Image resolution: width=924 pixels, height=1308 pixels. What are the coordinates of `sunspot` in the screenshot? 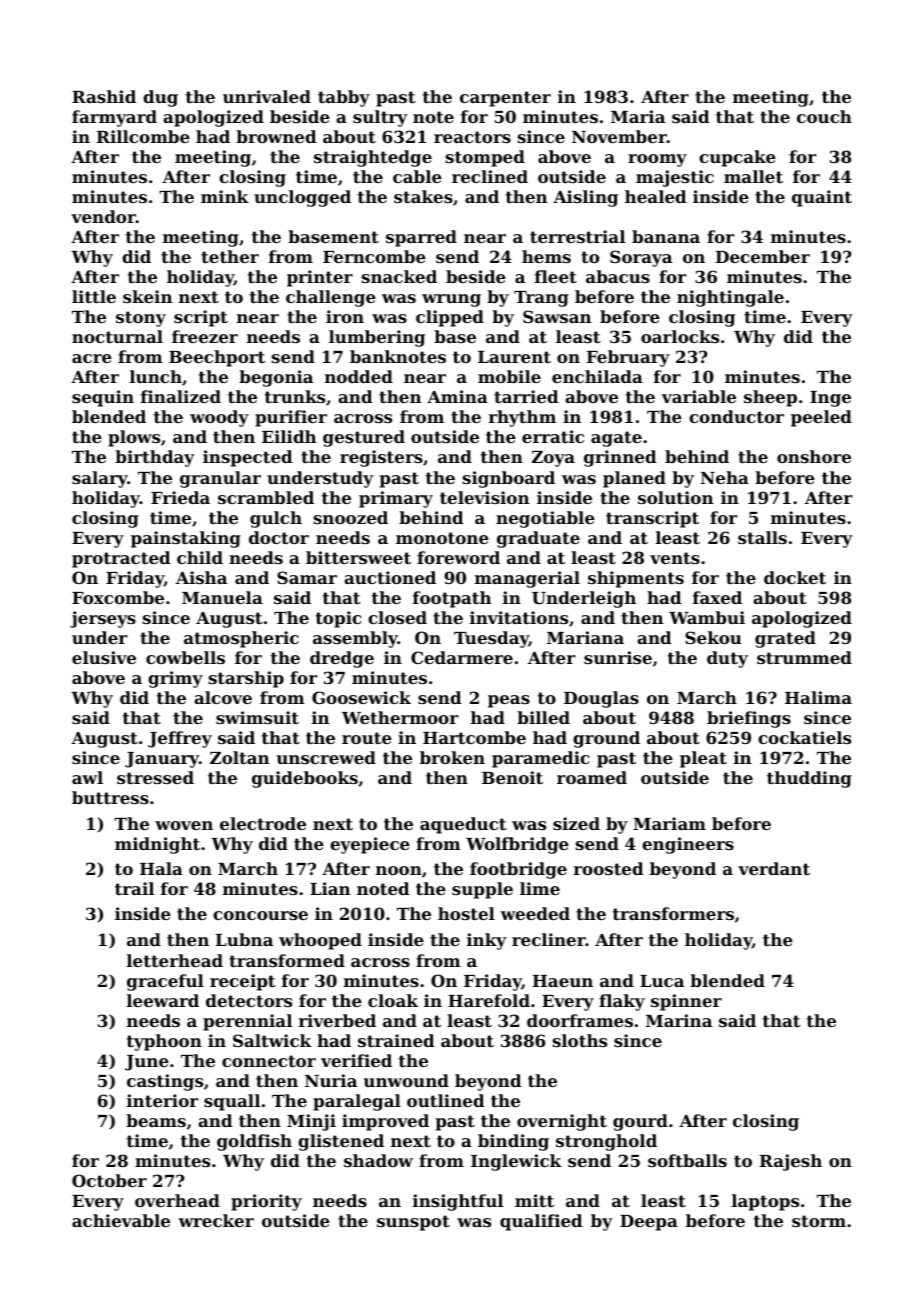 It's located at (413, 1223).
